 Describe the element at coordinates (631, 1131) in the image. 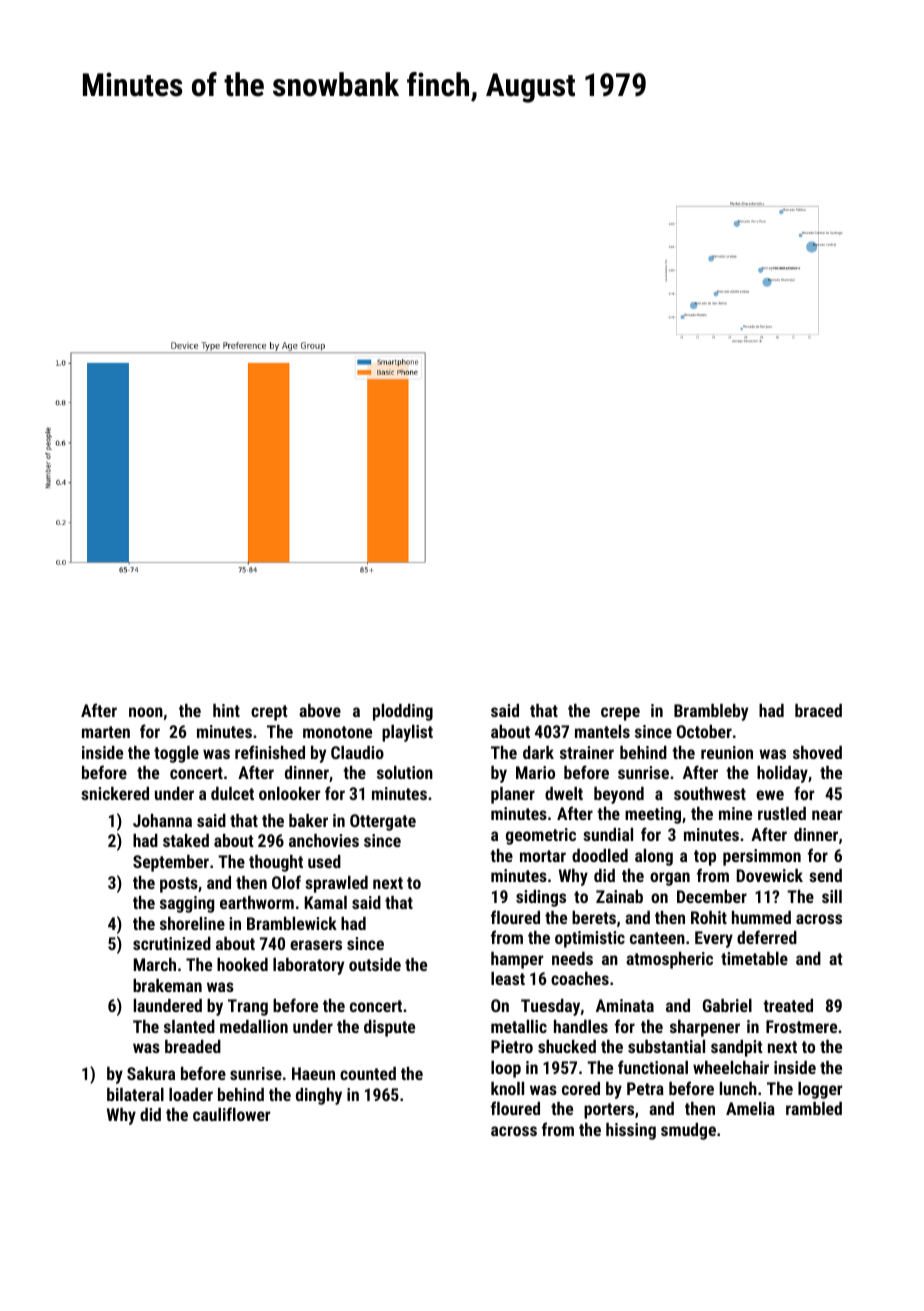

I see `hissing` at that location.
